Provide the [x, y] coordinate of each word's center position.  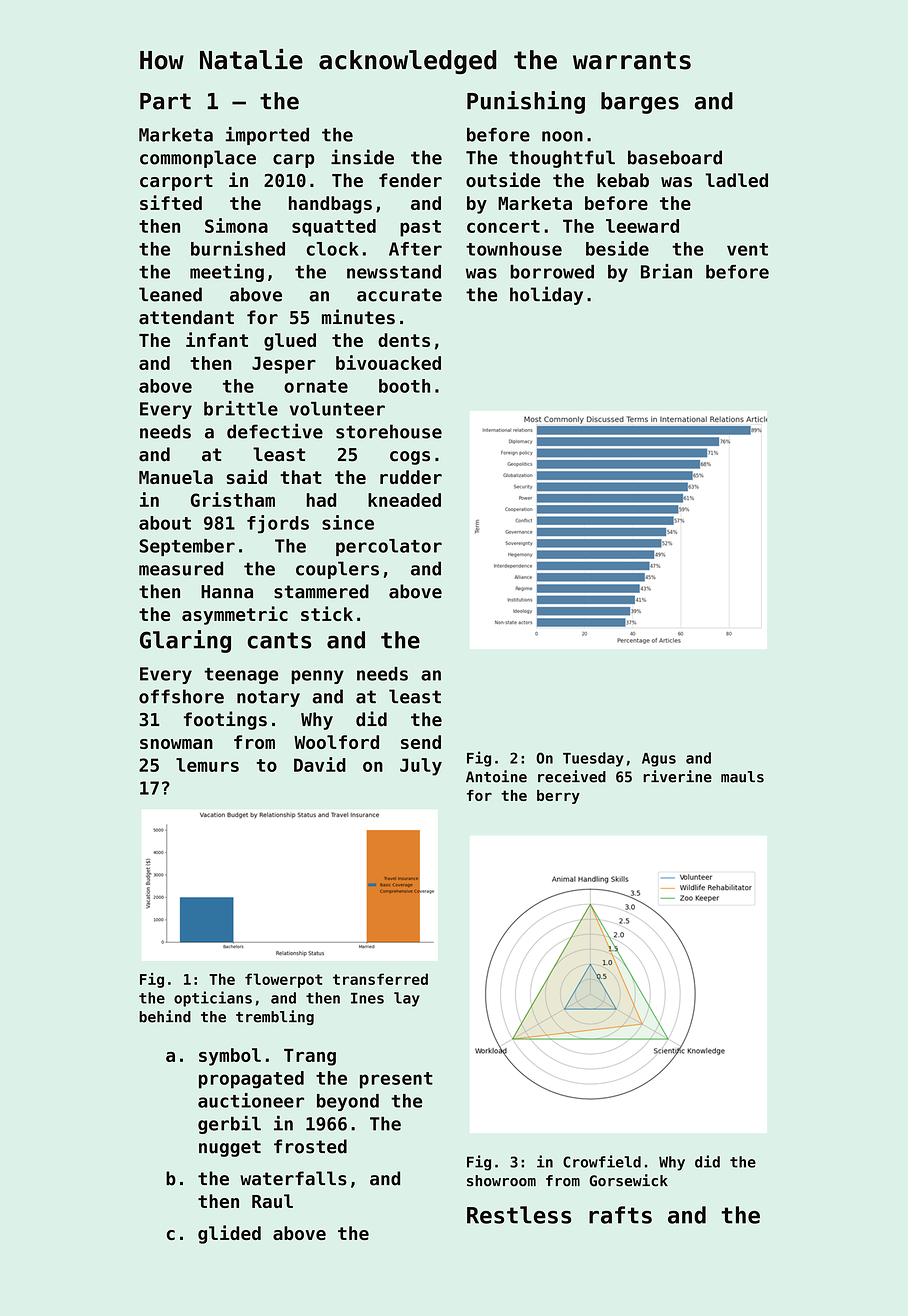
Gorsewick [628, 1180]
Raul [272, 1201]
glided [229, 1234]
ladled [736, 180]
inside [362, 157]
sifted [171, 202]
